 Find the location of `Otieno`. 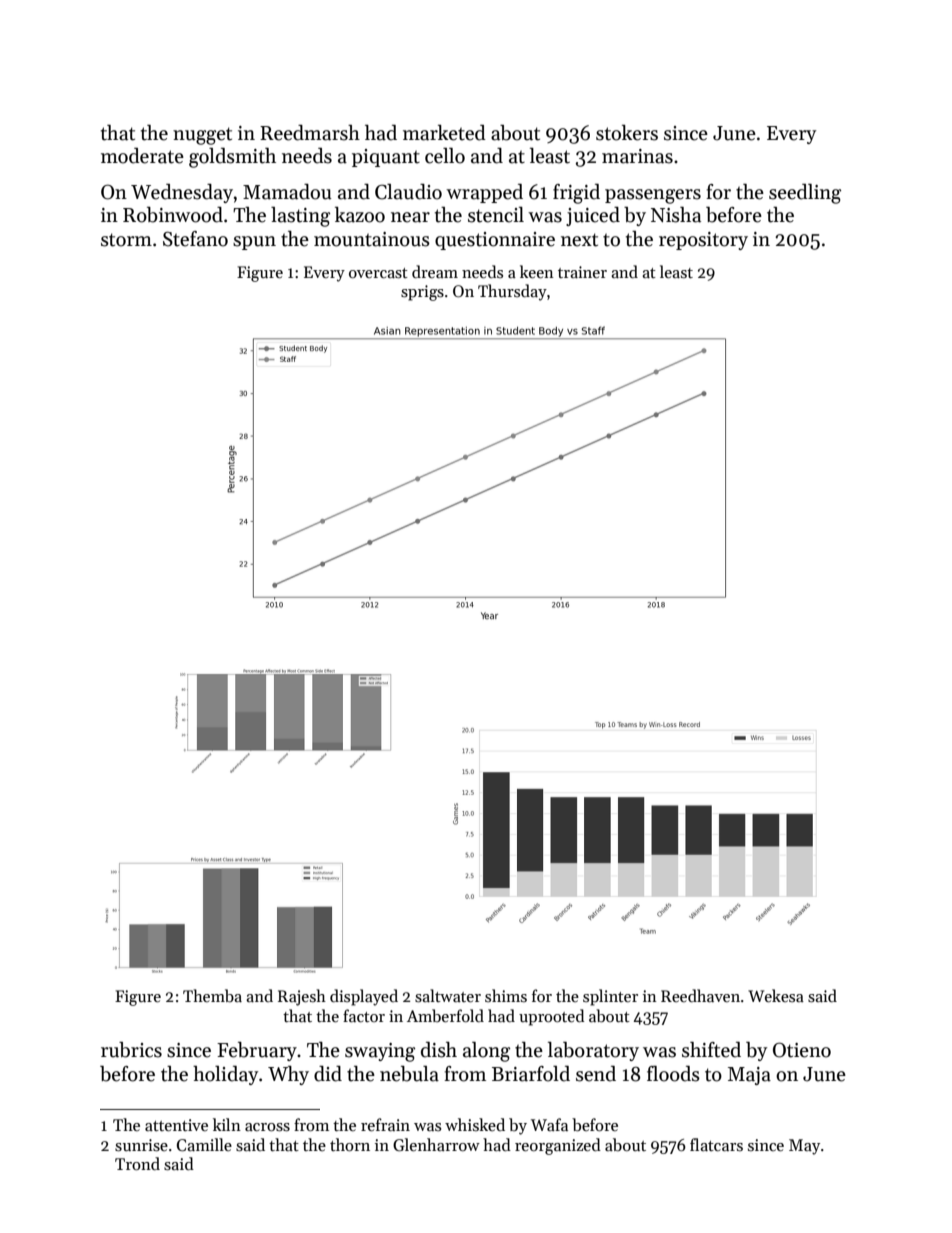

Otieno is located at coordinates (802, 1050).
